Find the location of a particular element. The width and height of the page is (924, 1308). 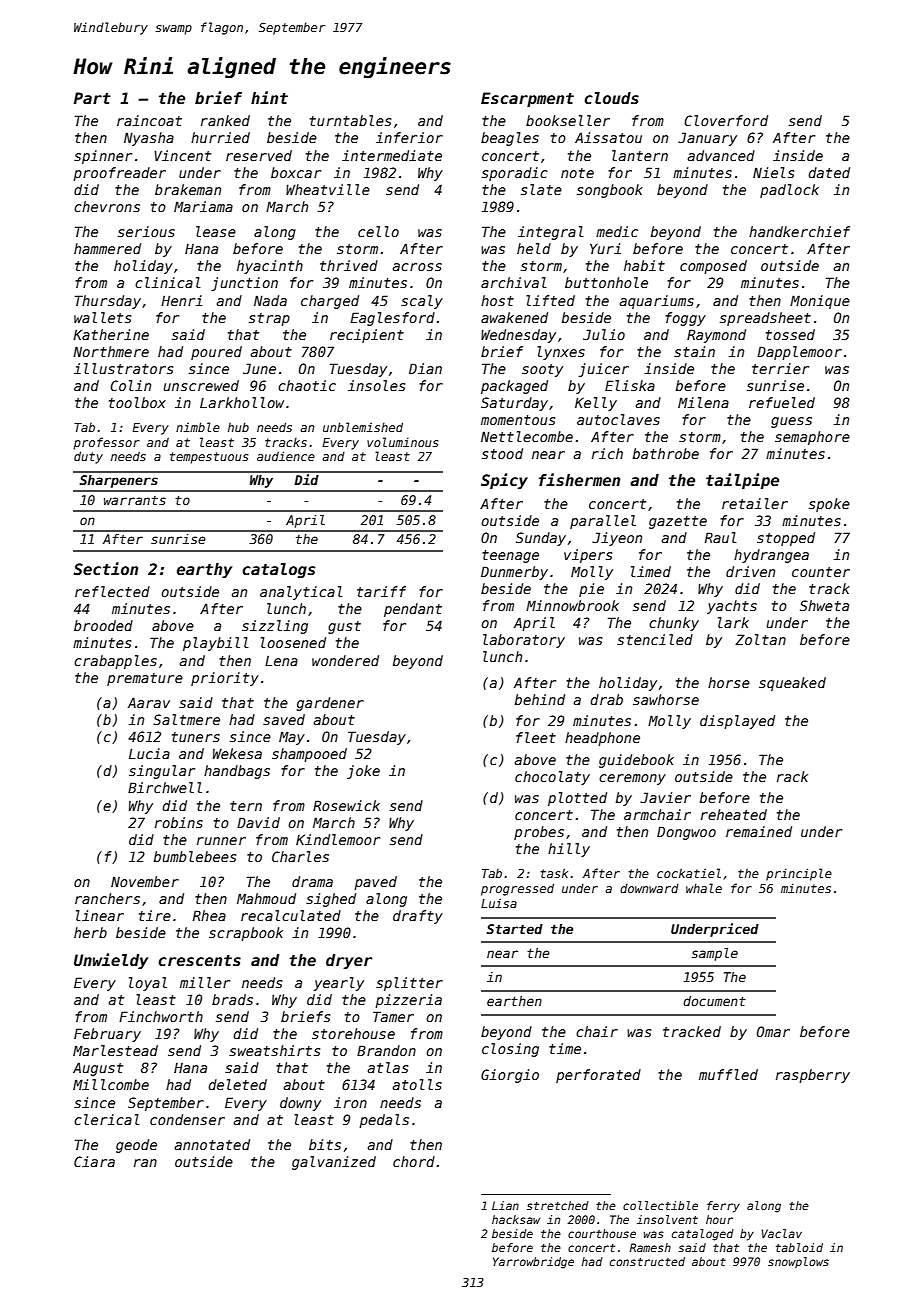

annotated is located at coordinates (212, 1144).
